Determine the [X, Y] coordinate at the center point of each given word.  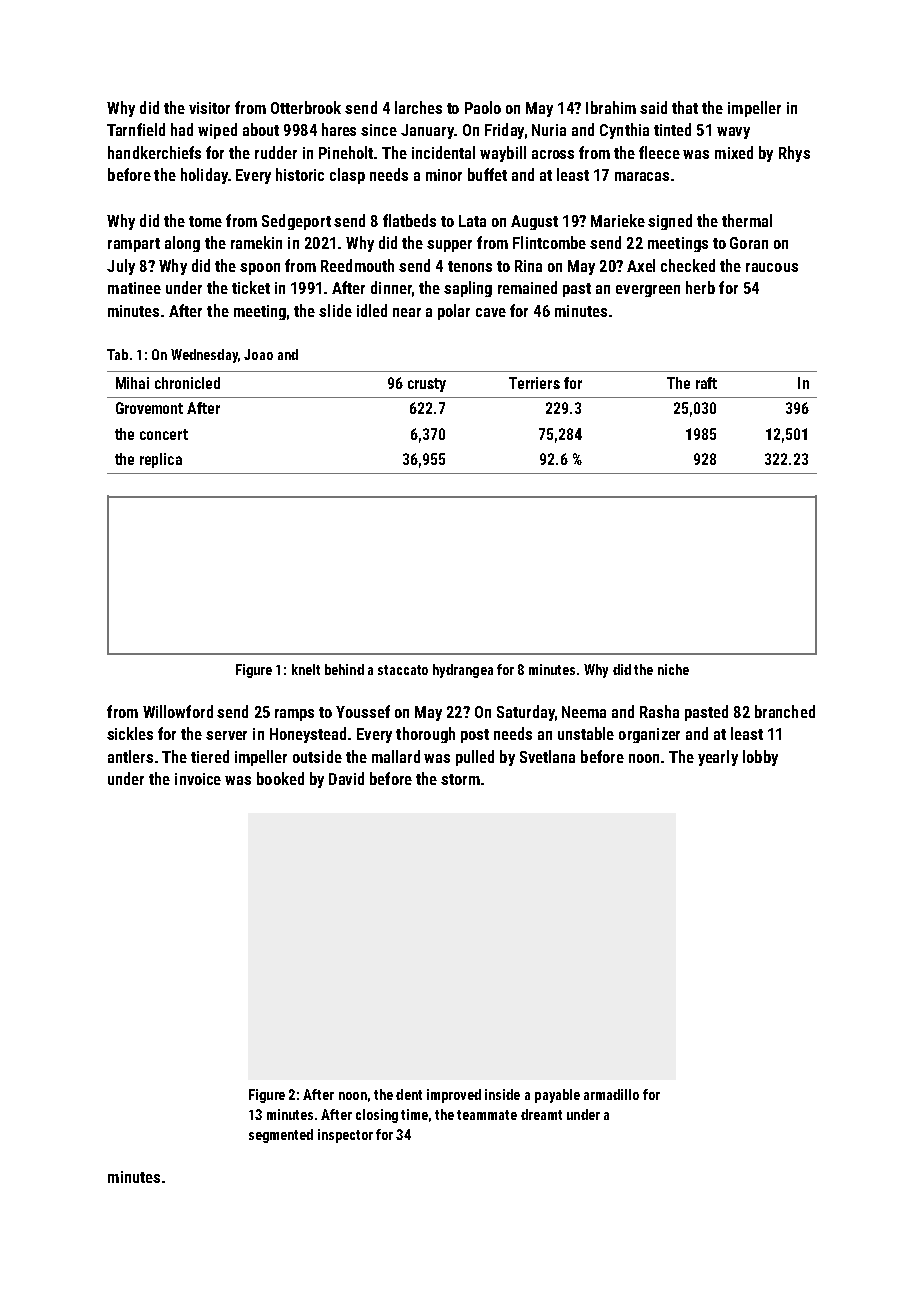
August [534, 222]
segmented [281, 1136]
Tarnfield [136, 129]
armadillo [611, 1094]
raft [706, 383]
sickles [130, 733]
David [346, 778]
